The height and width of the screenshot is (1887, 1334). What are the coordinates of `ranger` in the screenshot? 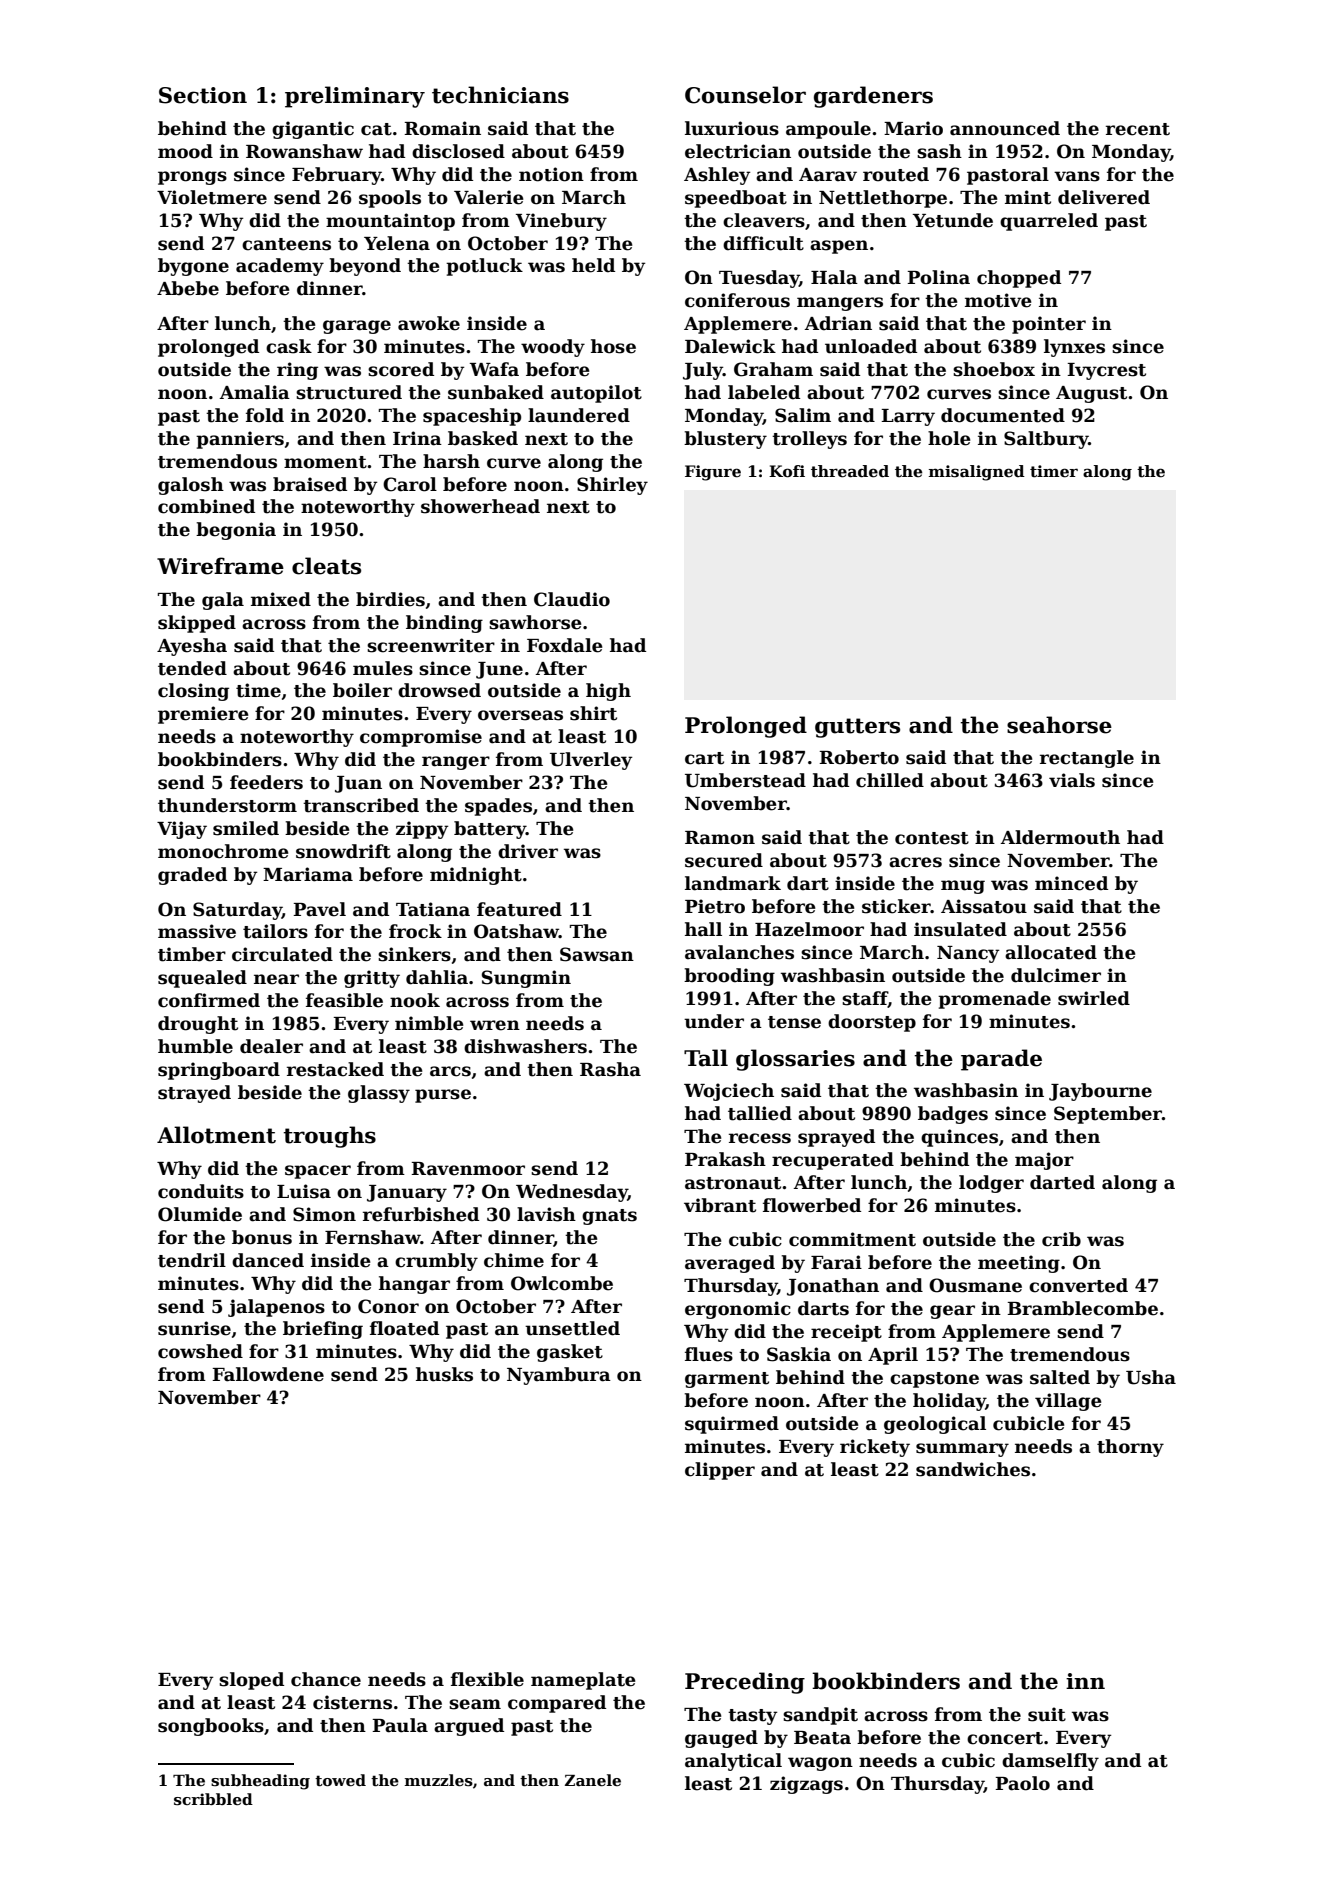 It's located at (456, 763).
